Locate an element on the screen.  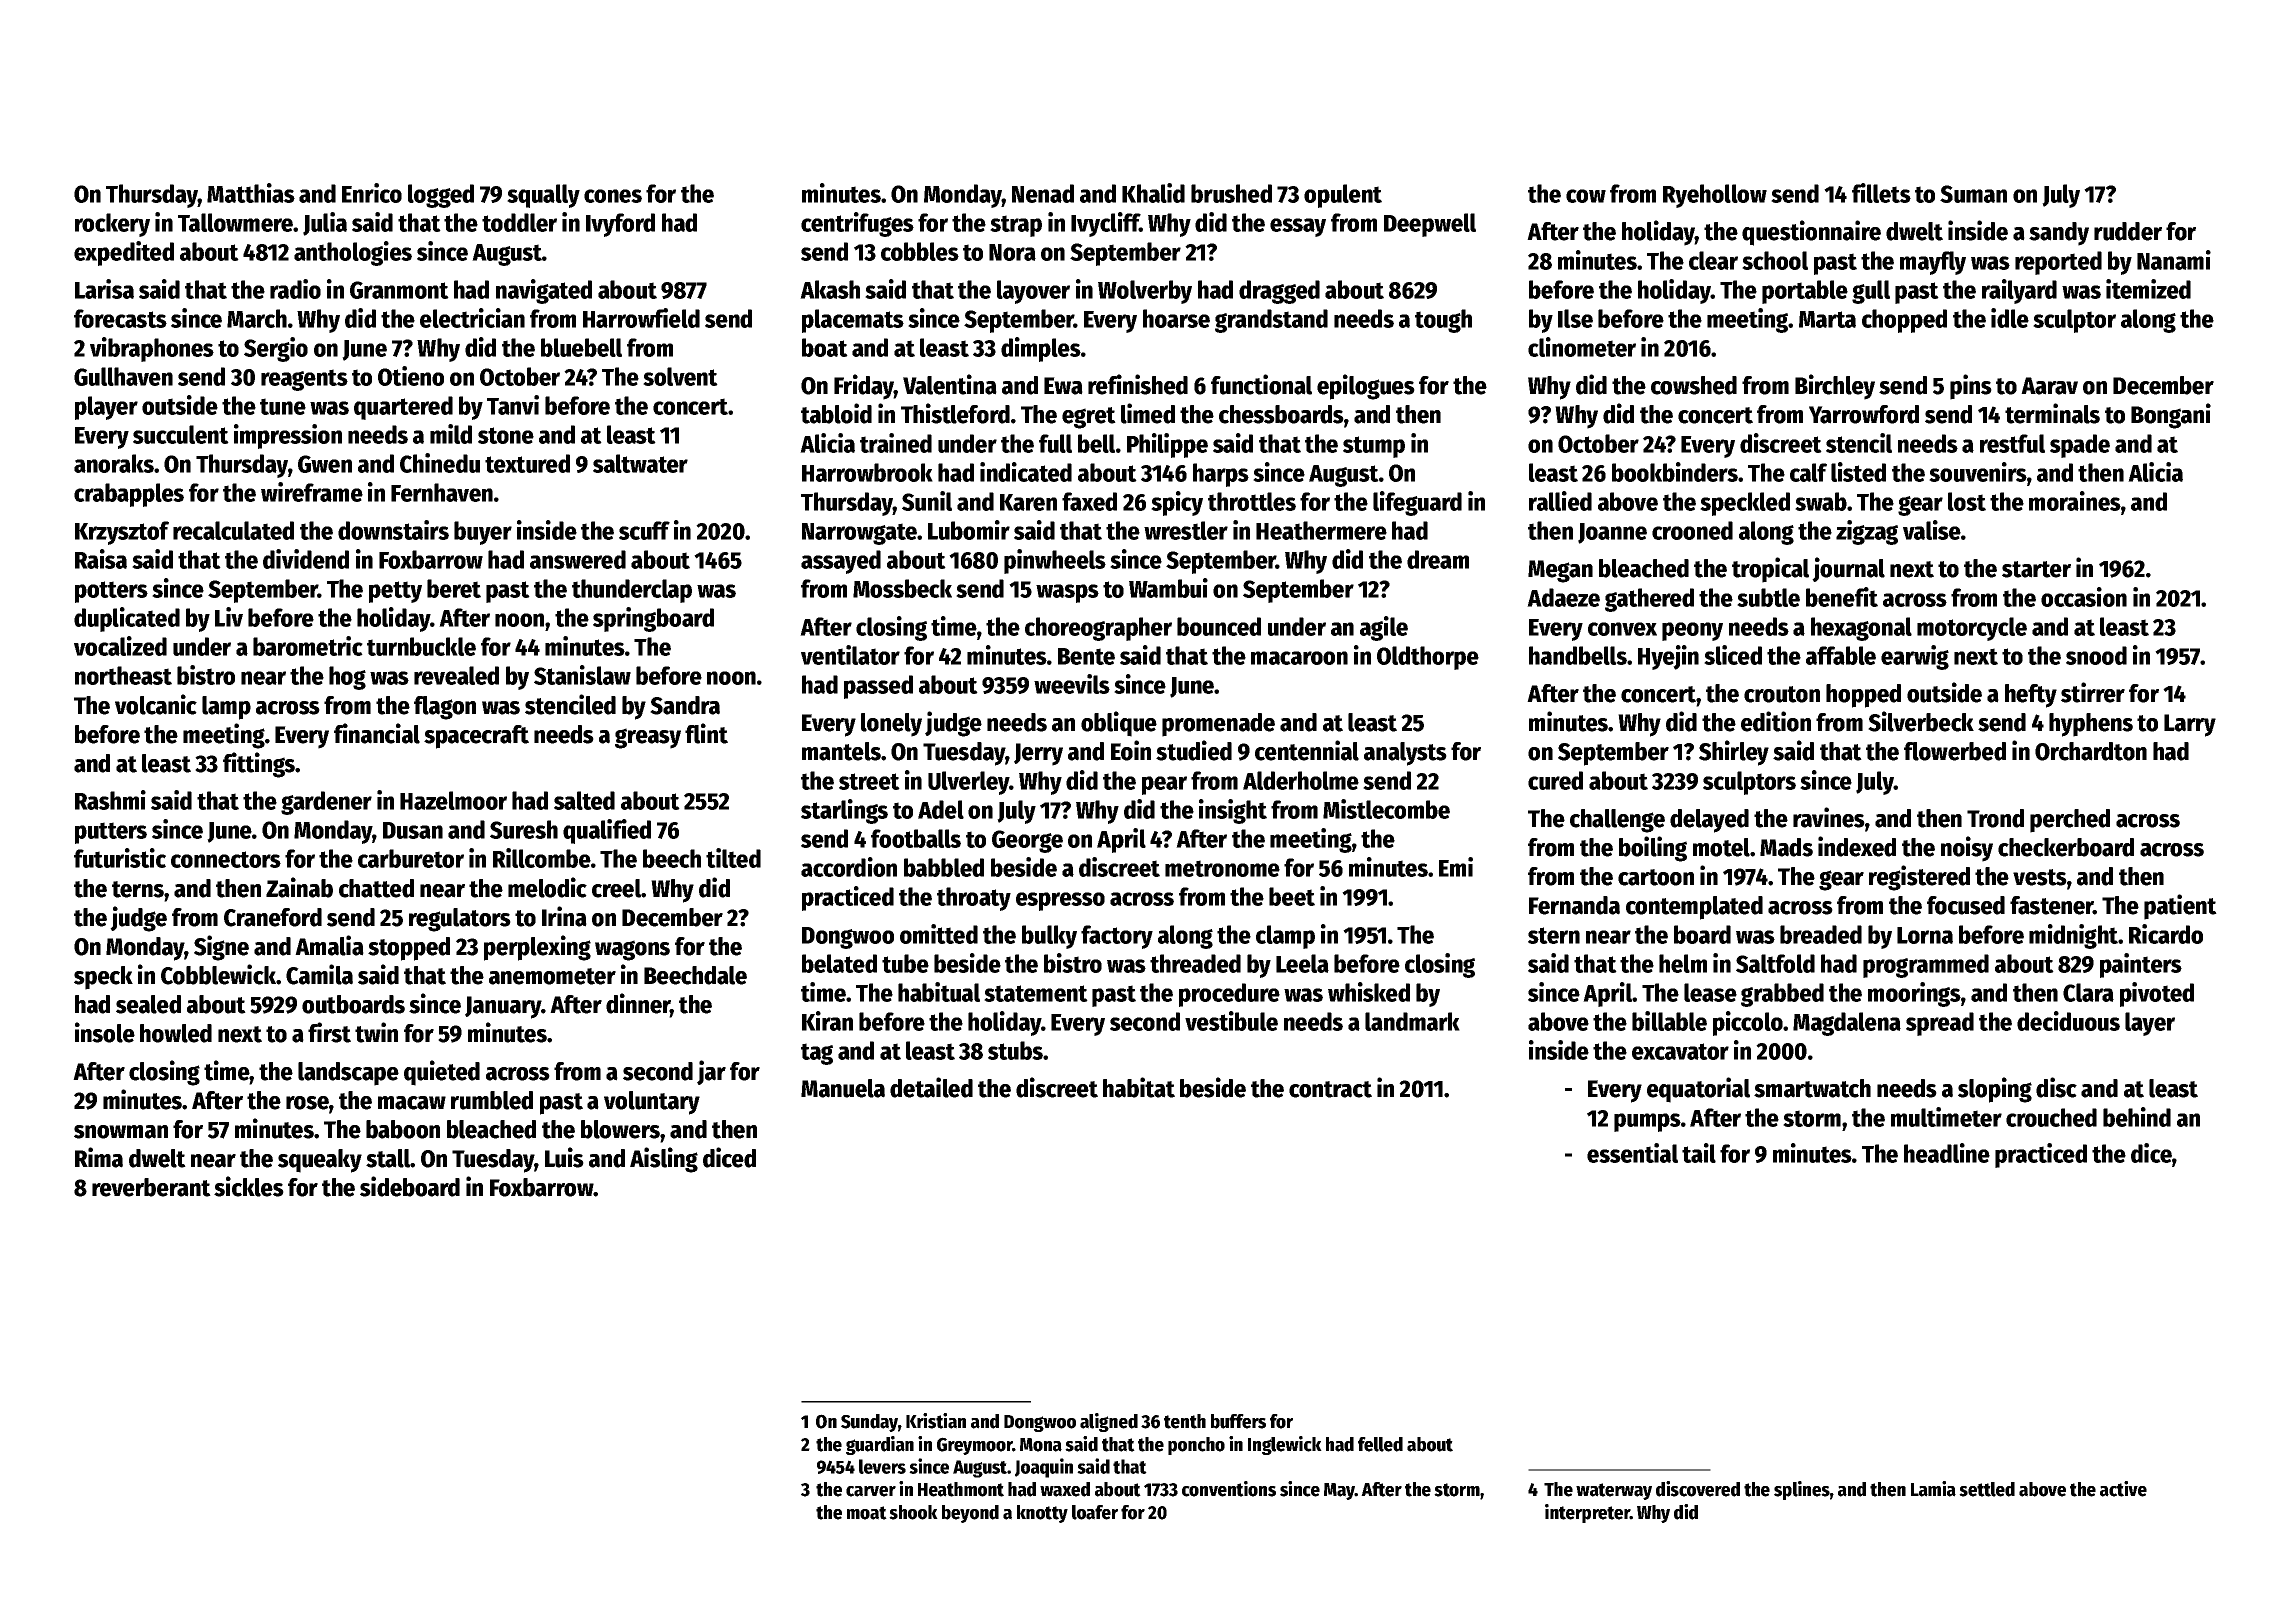
Julia is located at coordinates (325, 224).
